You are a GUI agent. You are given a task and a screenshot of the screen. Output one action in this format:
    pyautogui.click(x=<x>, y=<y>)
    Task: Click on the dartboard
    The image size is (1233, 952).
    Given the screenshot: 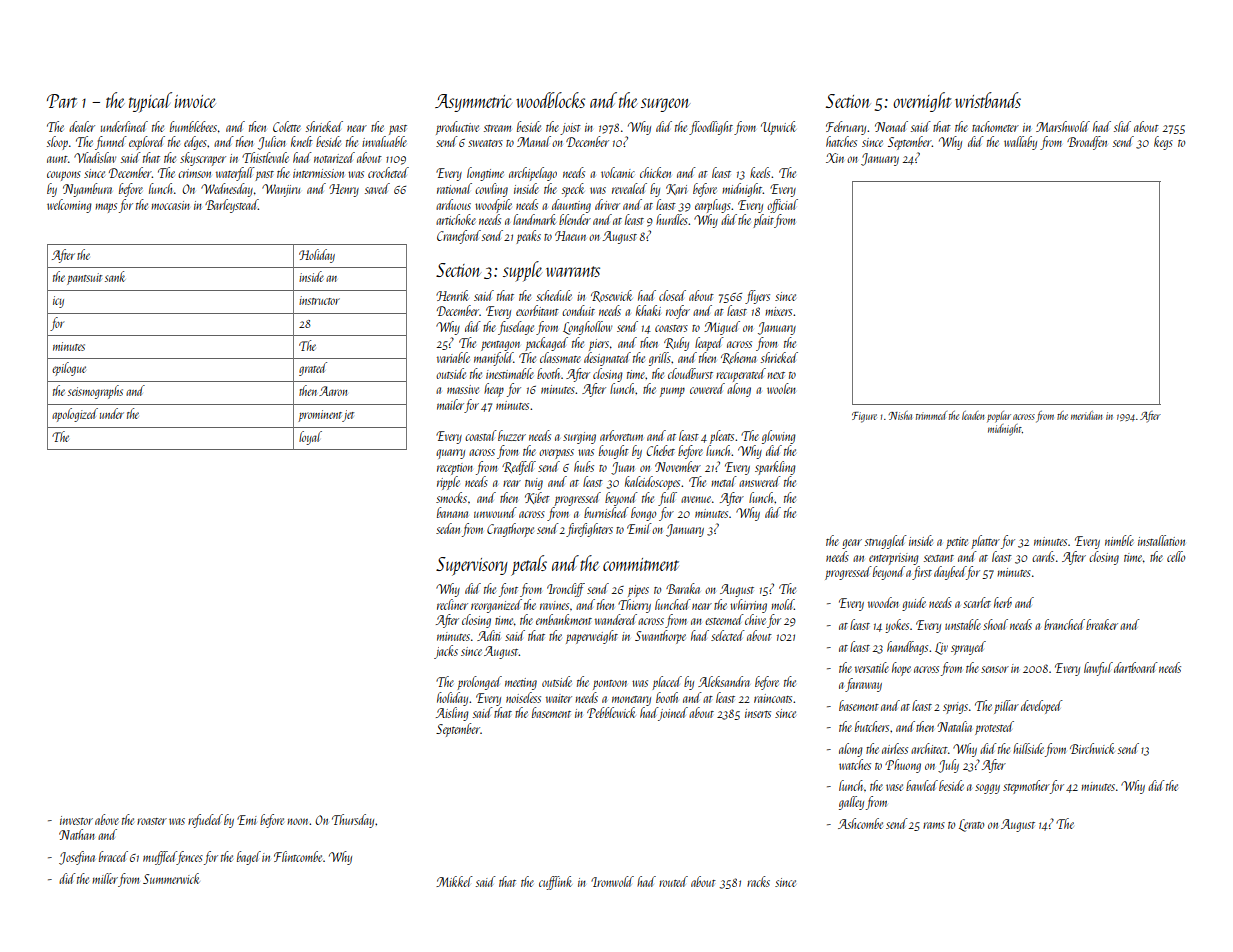 What is the action you would take?
    pyautogui.click(x=1136, y=667)
